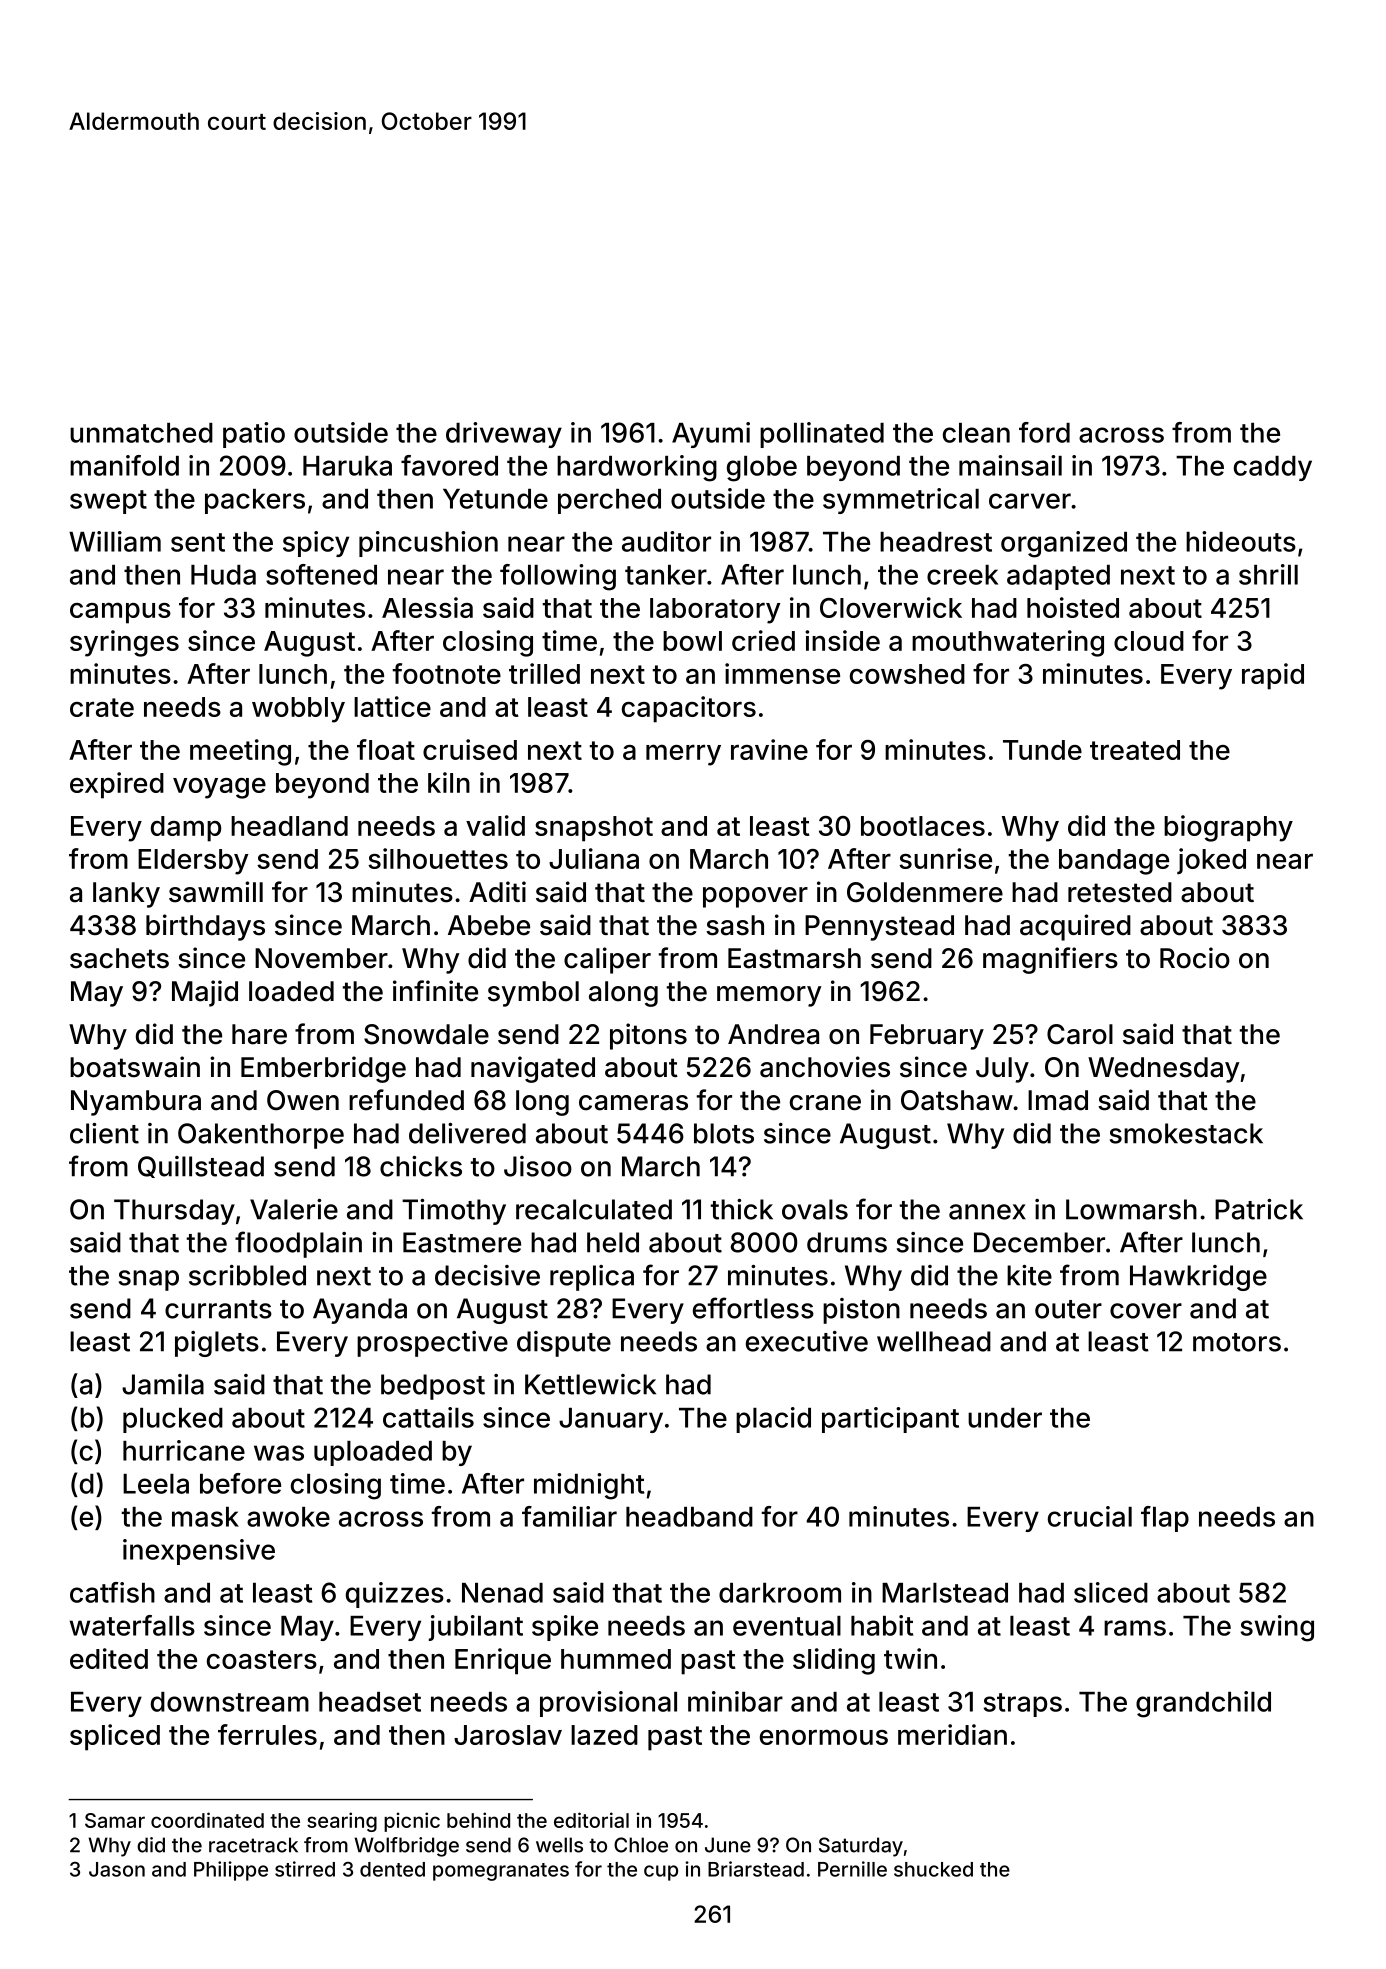 This screenshot has width=1386, height=1969. I want to click on lanky, so click(126, 895).
